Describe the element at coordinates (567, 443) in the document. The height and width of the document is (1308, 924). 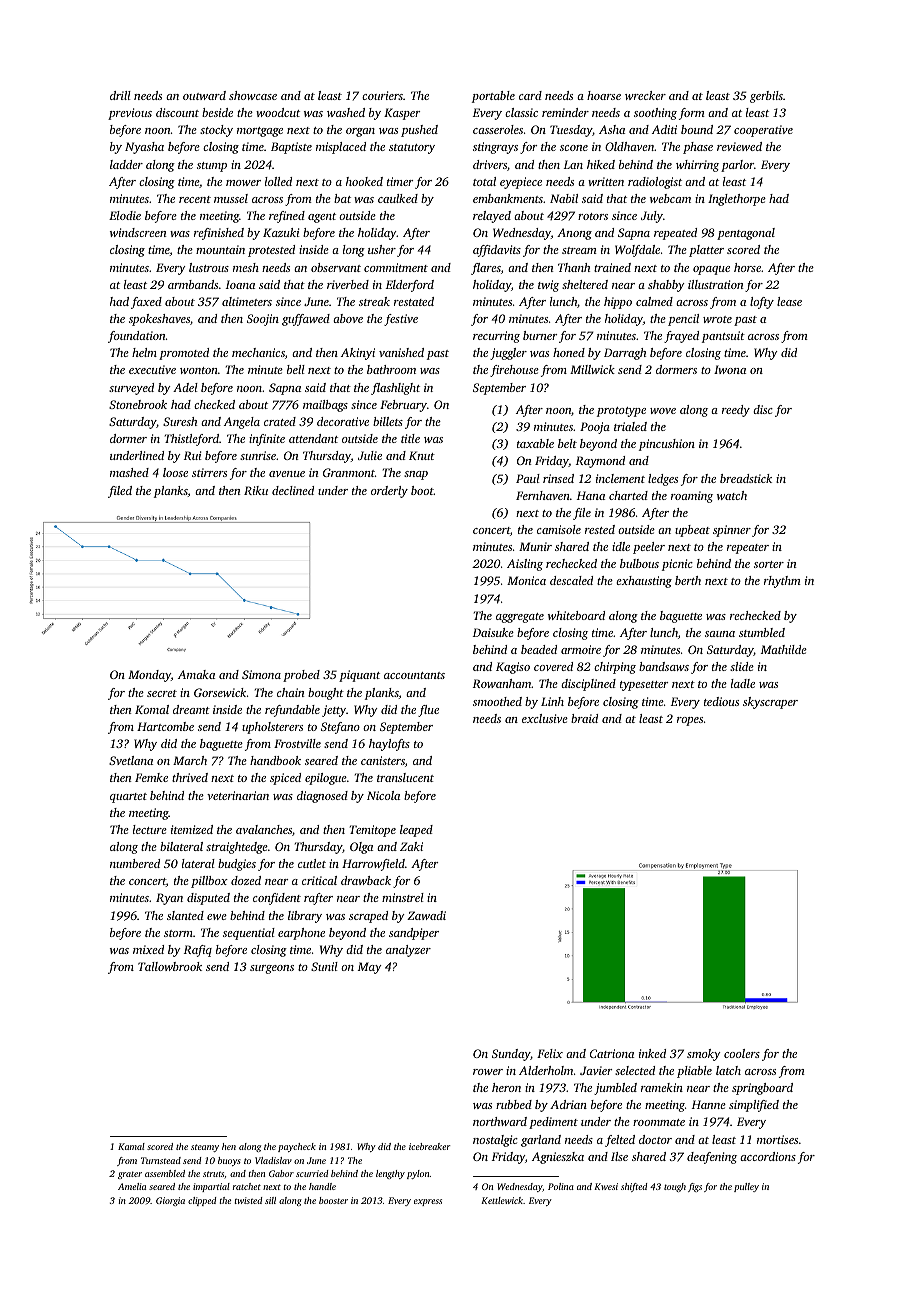
I see `belt` at that location.
